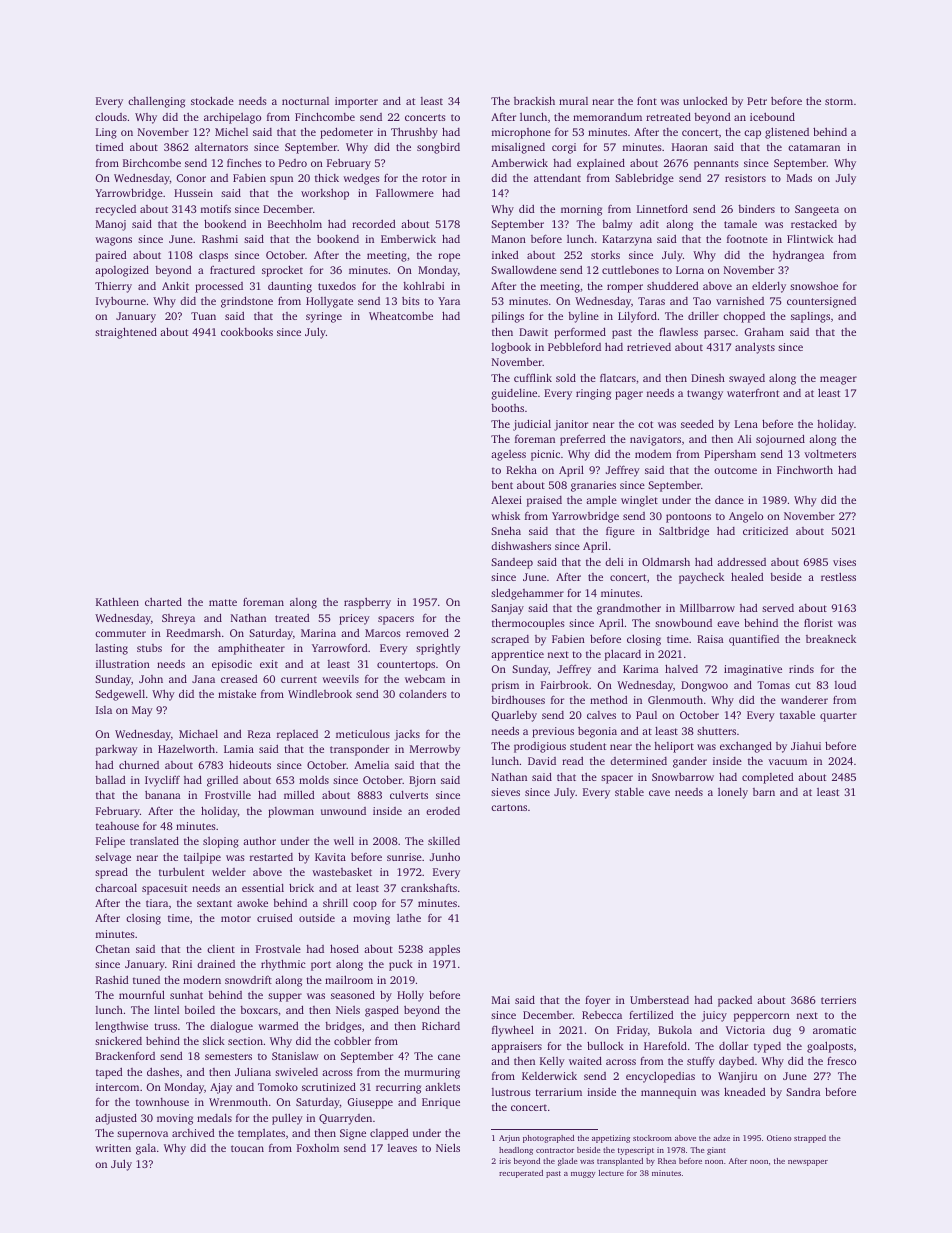 The image size is (952, 1233). What do you see at coordinates (544, 501) in the image?
I see `praised` at bounding box center [544, 501].
